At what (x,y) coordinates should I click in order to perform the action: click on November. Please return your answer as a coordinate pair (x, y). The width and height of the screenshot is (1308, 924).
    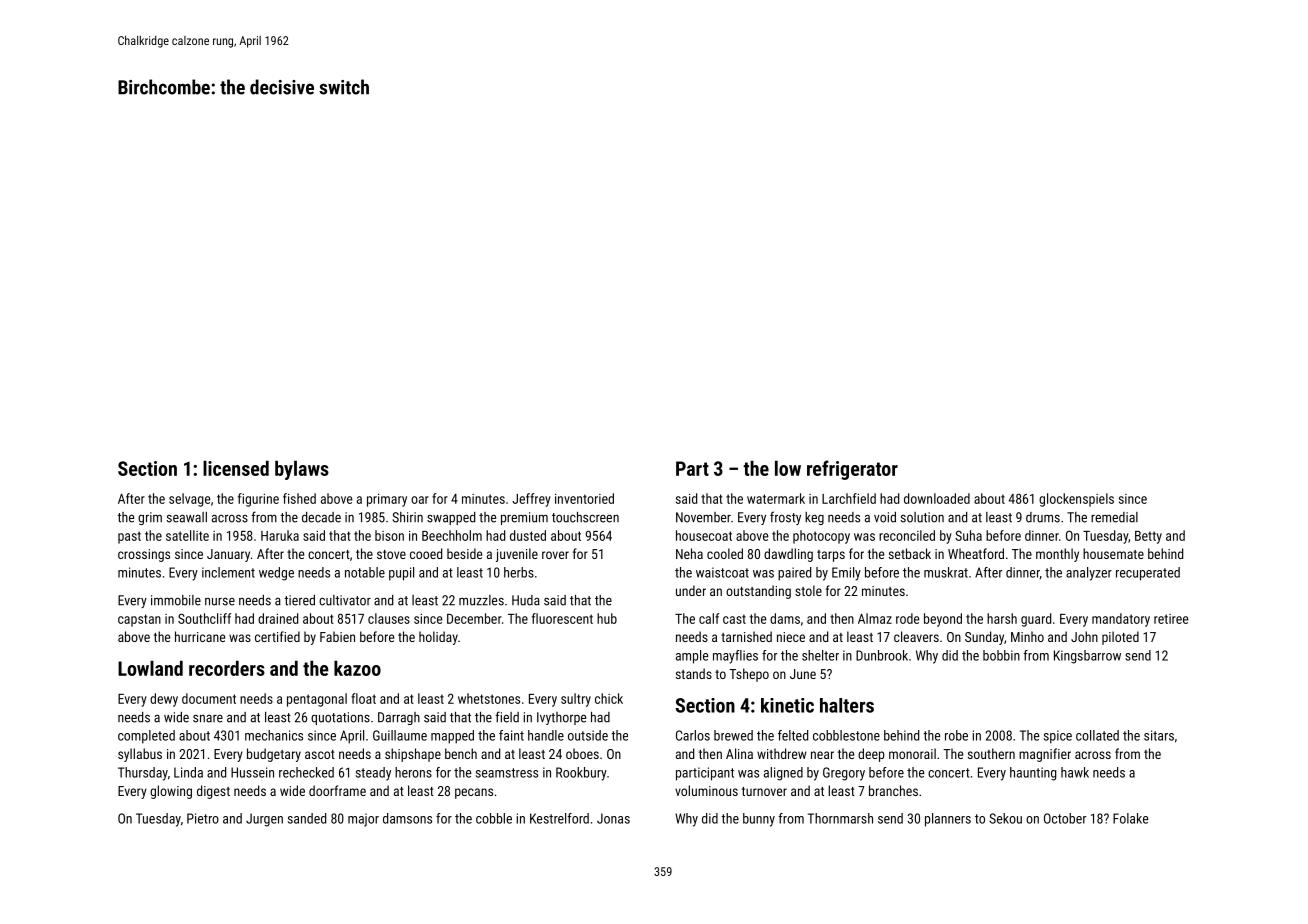
    Looking at the image, I should click on (703, 517).
